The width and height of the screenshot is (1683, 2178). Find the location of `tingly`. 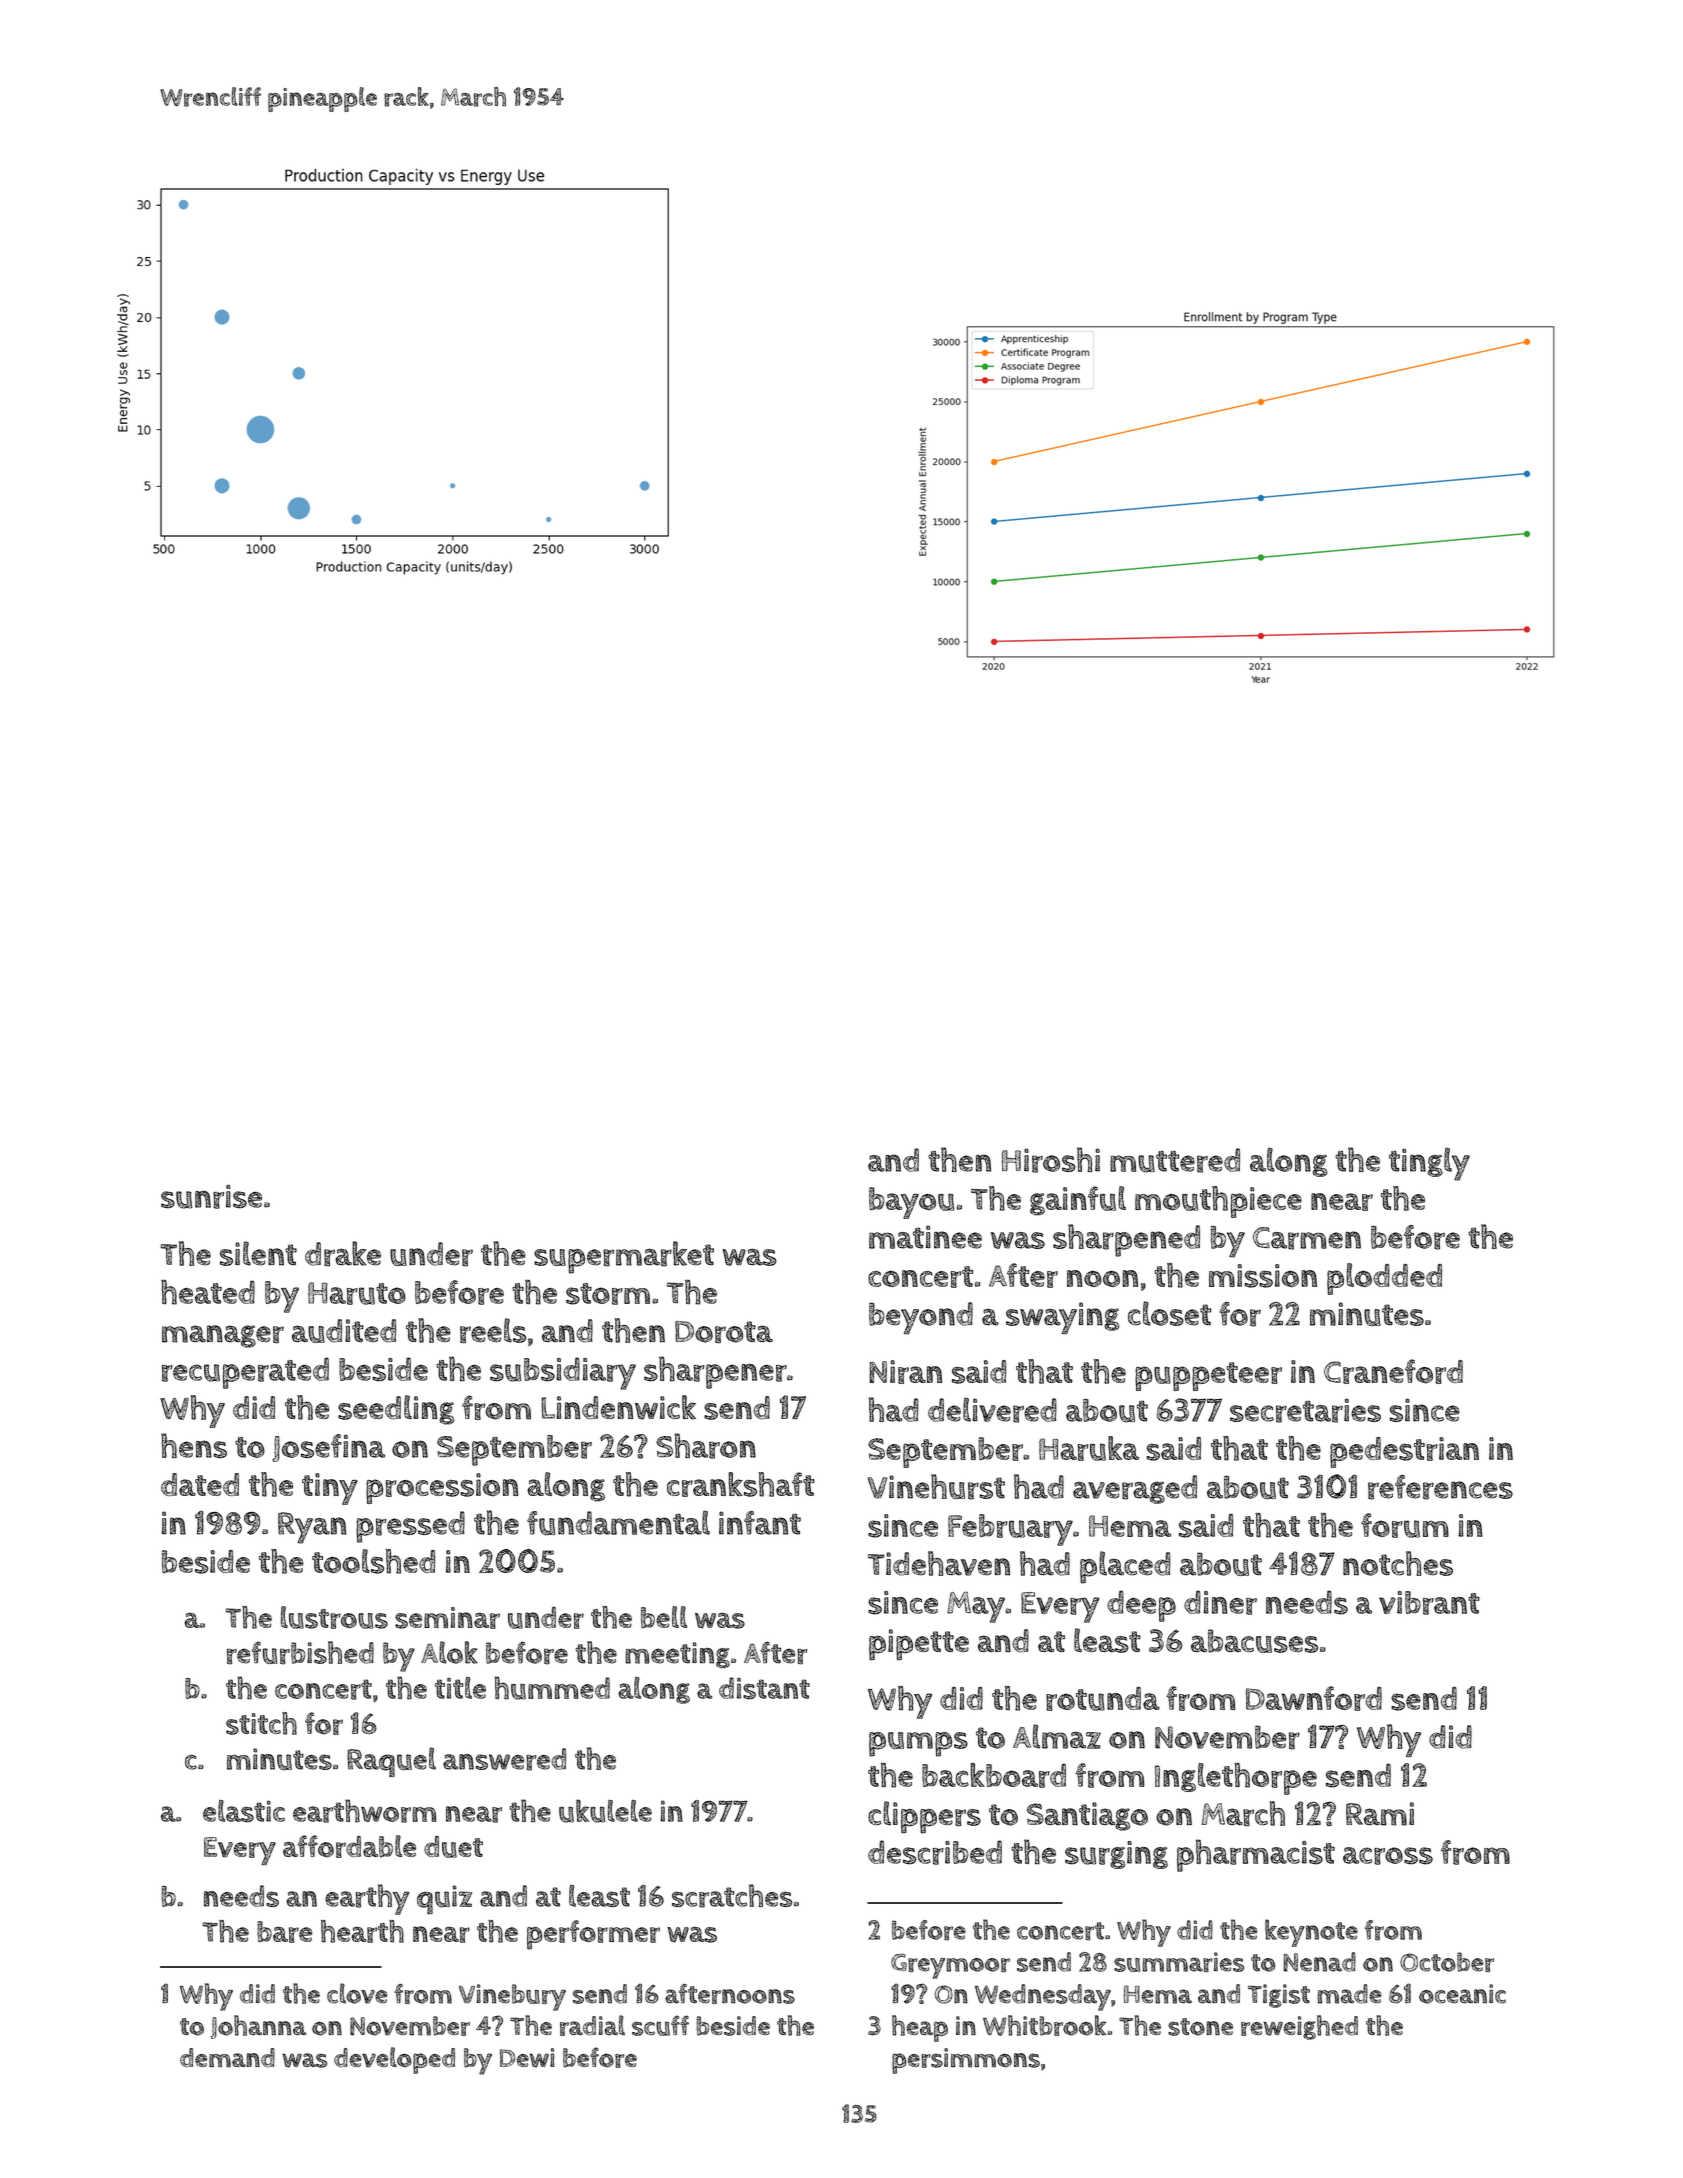

tingly is located at coordinates (1429, 1164).
